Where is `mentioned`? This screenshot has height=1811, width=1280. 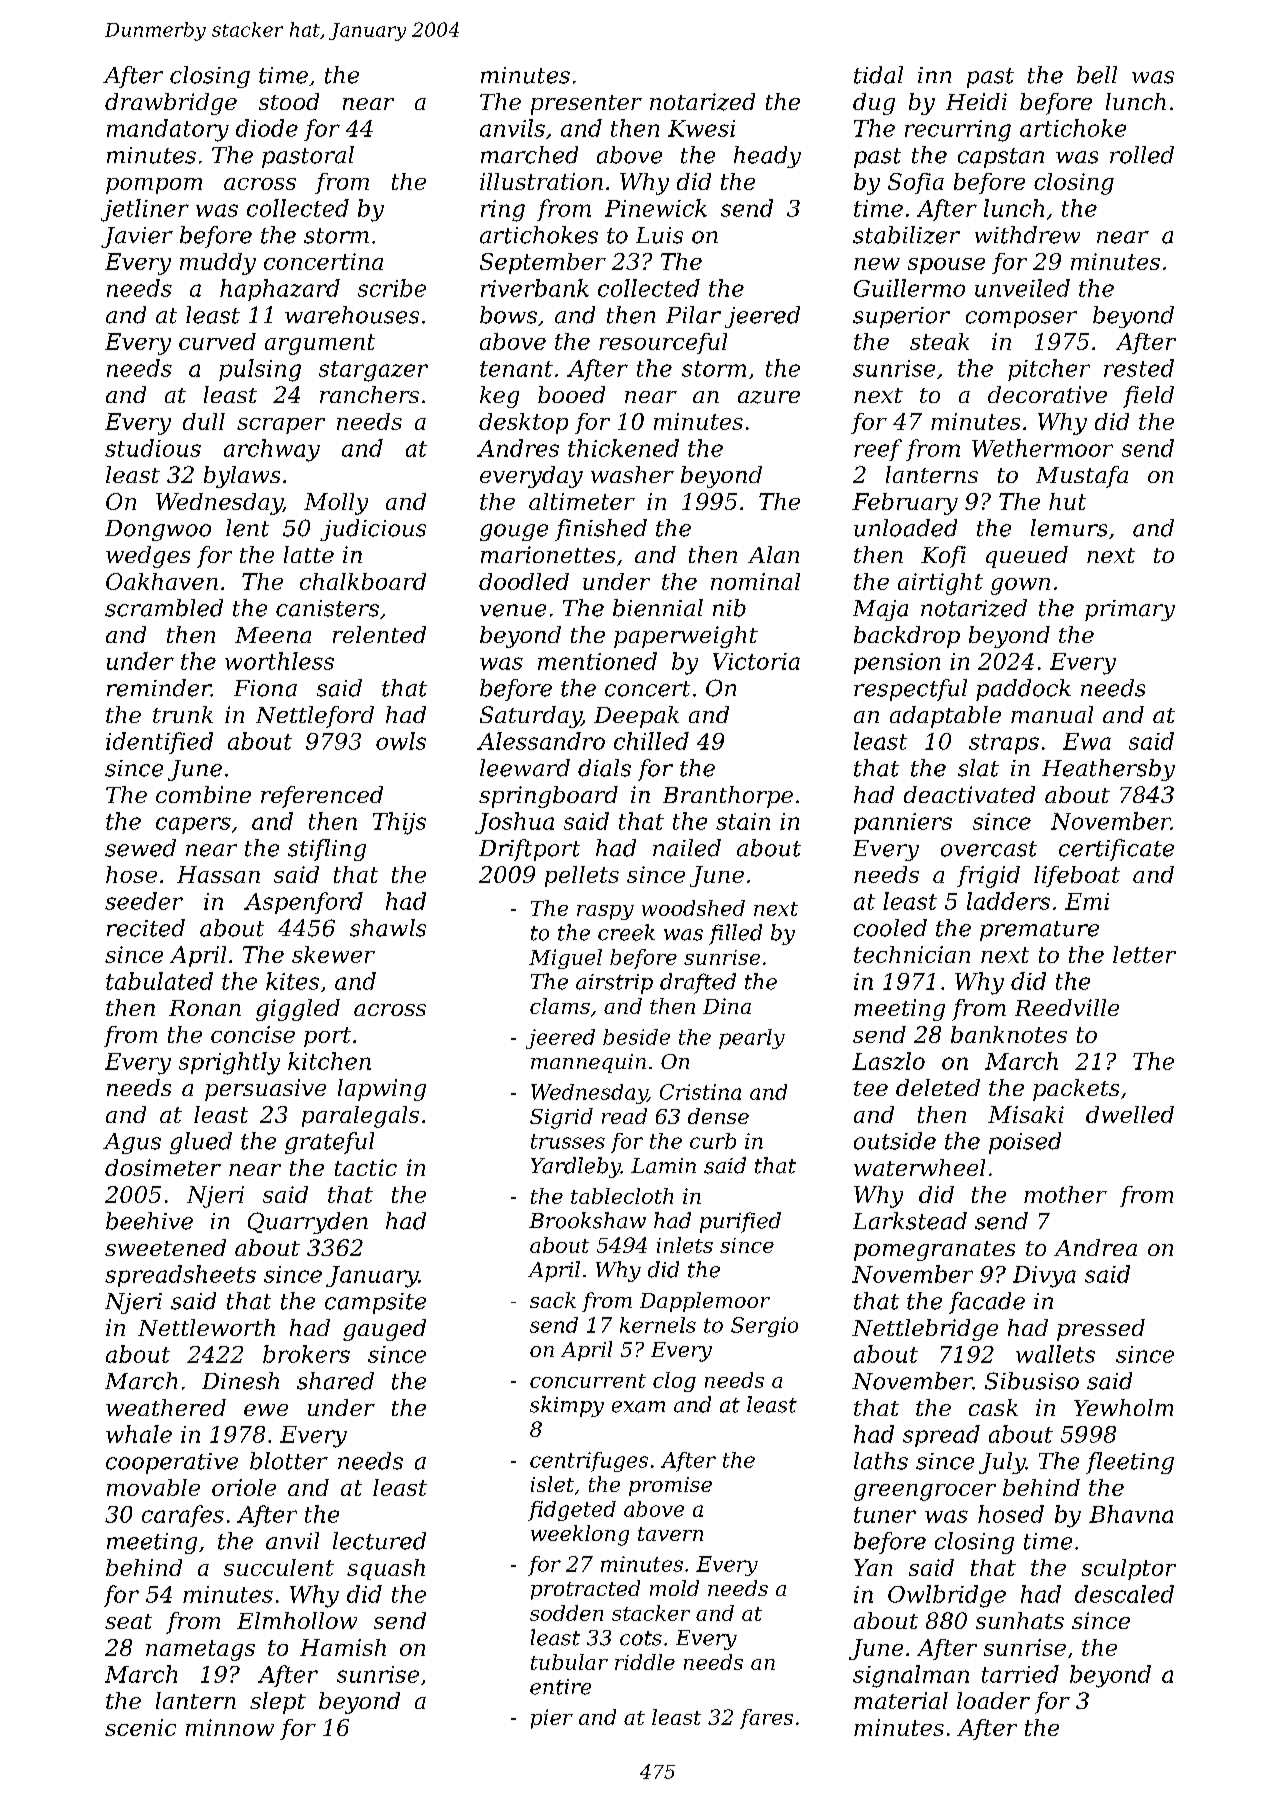 mentioned is located at coordinates (597, 661).
